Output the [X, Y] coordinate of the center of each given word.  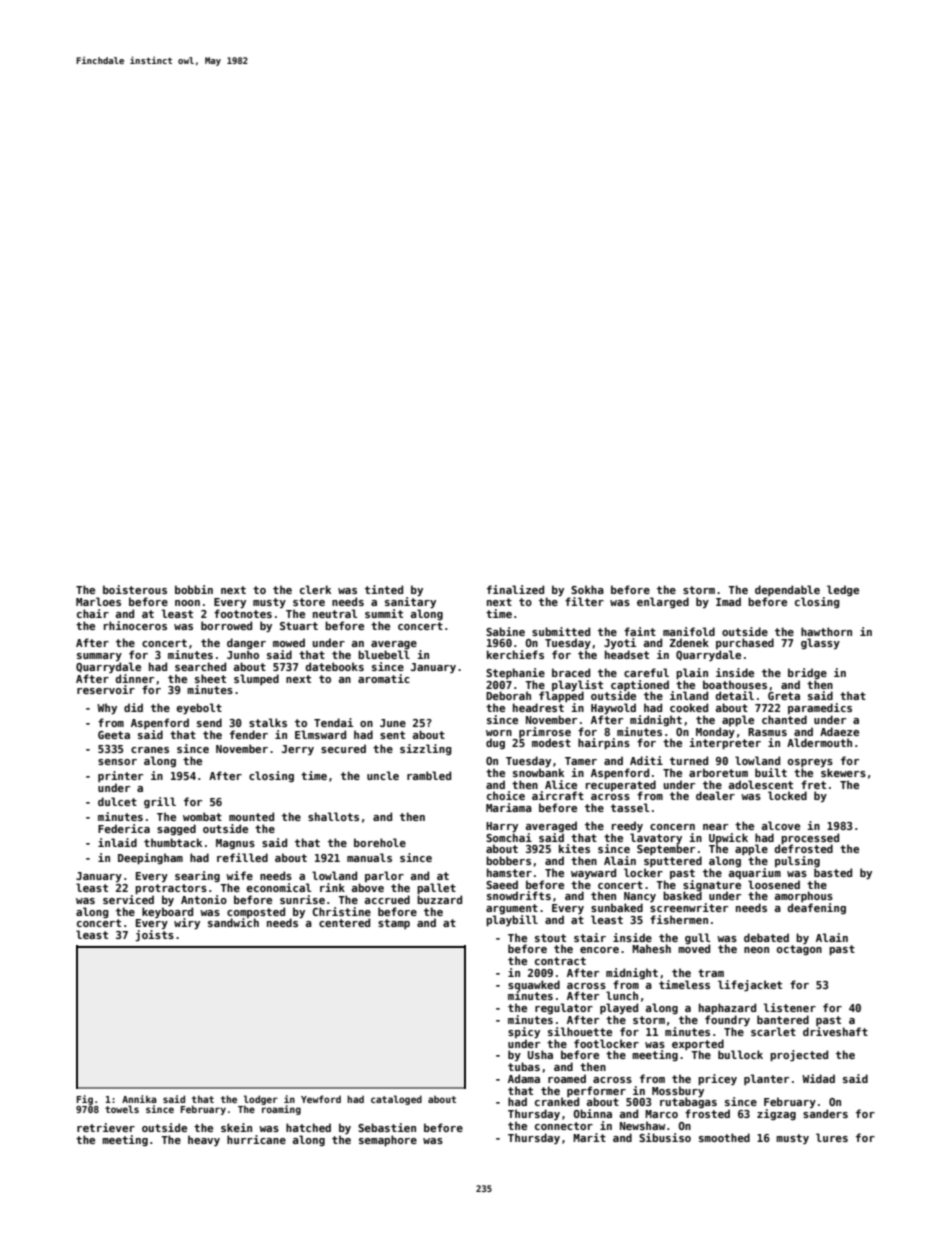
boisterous [135, 589]
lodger [261, 1100]
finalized [515, 589]
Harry [502, 827]
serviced [128, 899]
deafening [817, 908]
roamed [567, 1078]
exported [698, 1044]
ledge [843, 590]
